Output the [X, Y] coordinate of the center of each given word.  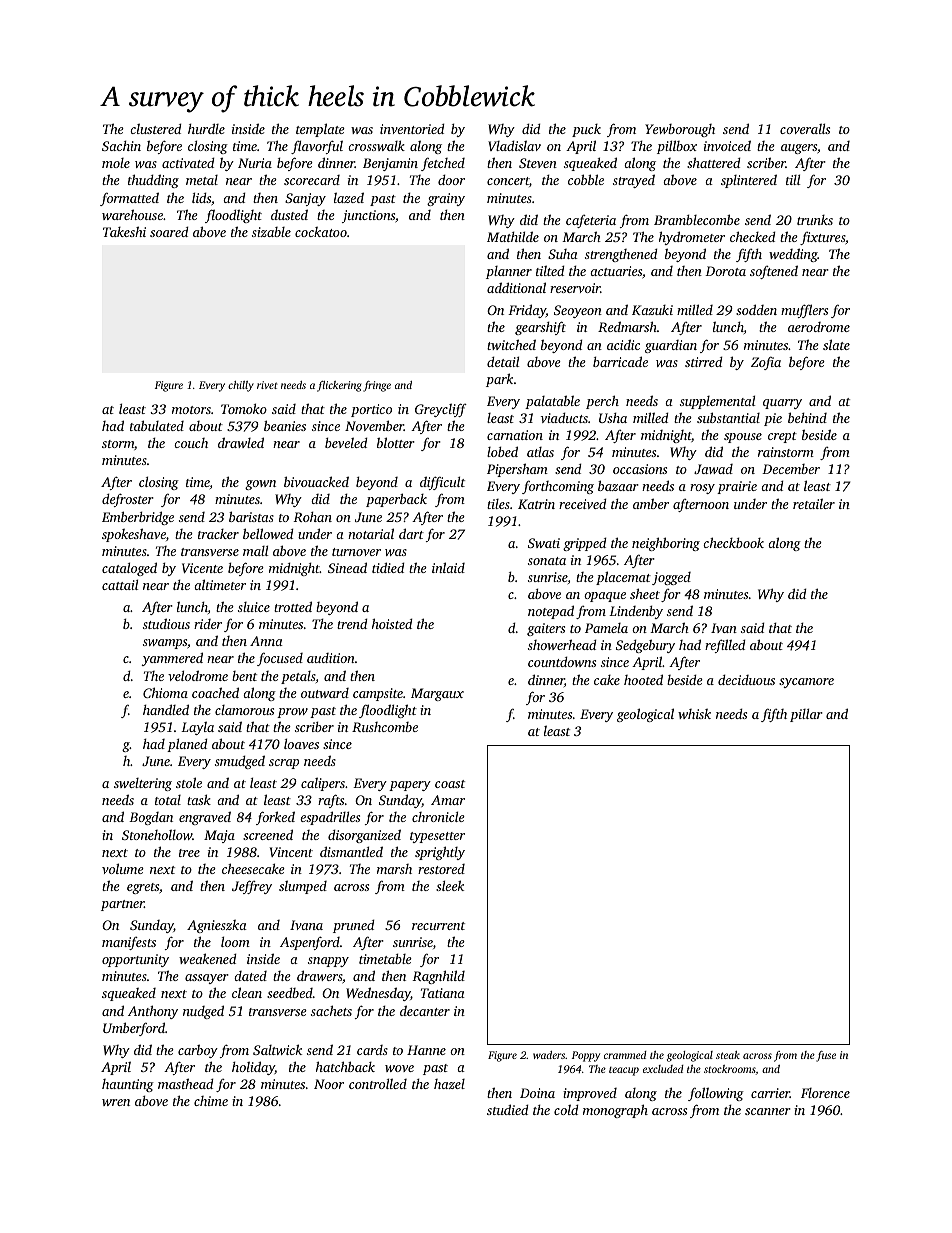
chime [211, 1101]
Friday [527, 311]
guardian [671, 346]
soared [169, 231]
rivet [267, 385]
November [374, 425]
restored [441, 869]
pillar [806, 715]
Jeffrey [252, 887]
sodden [756, 309]
